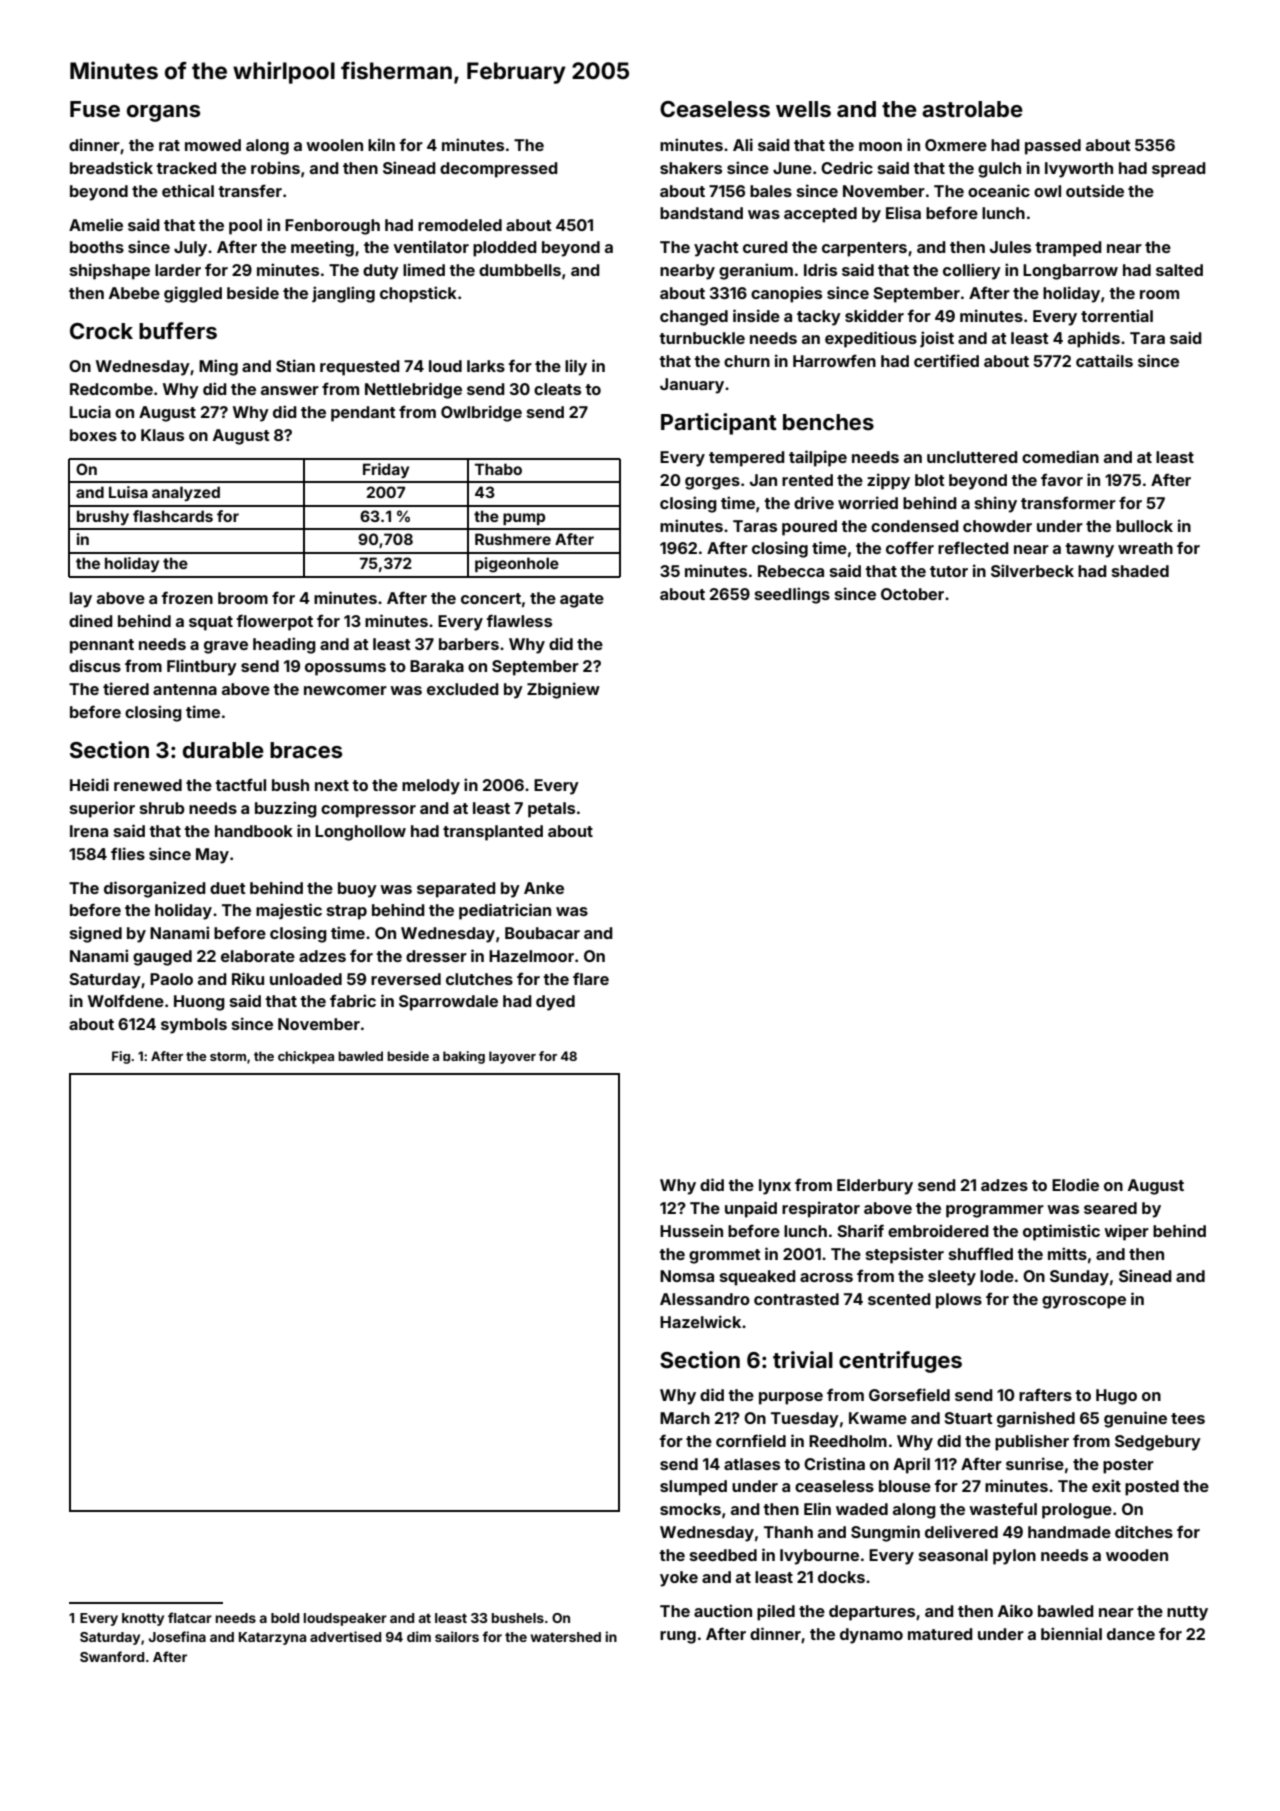  Describe the element at coordinates (937, 339) in the screenshot. I see `joist` at that location.
